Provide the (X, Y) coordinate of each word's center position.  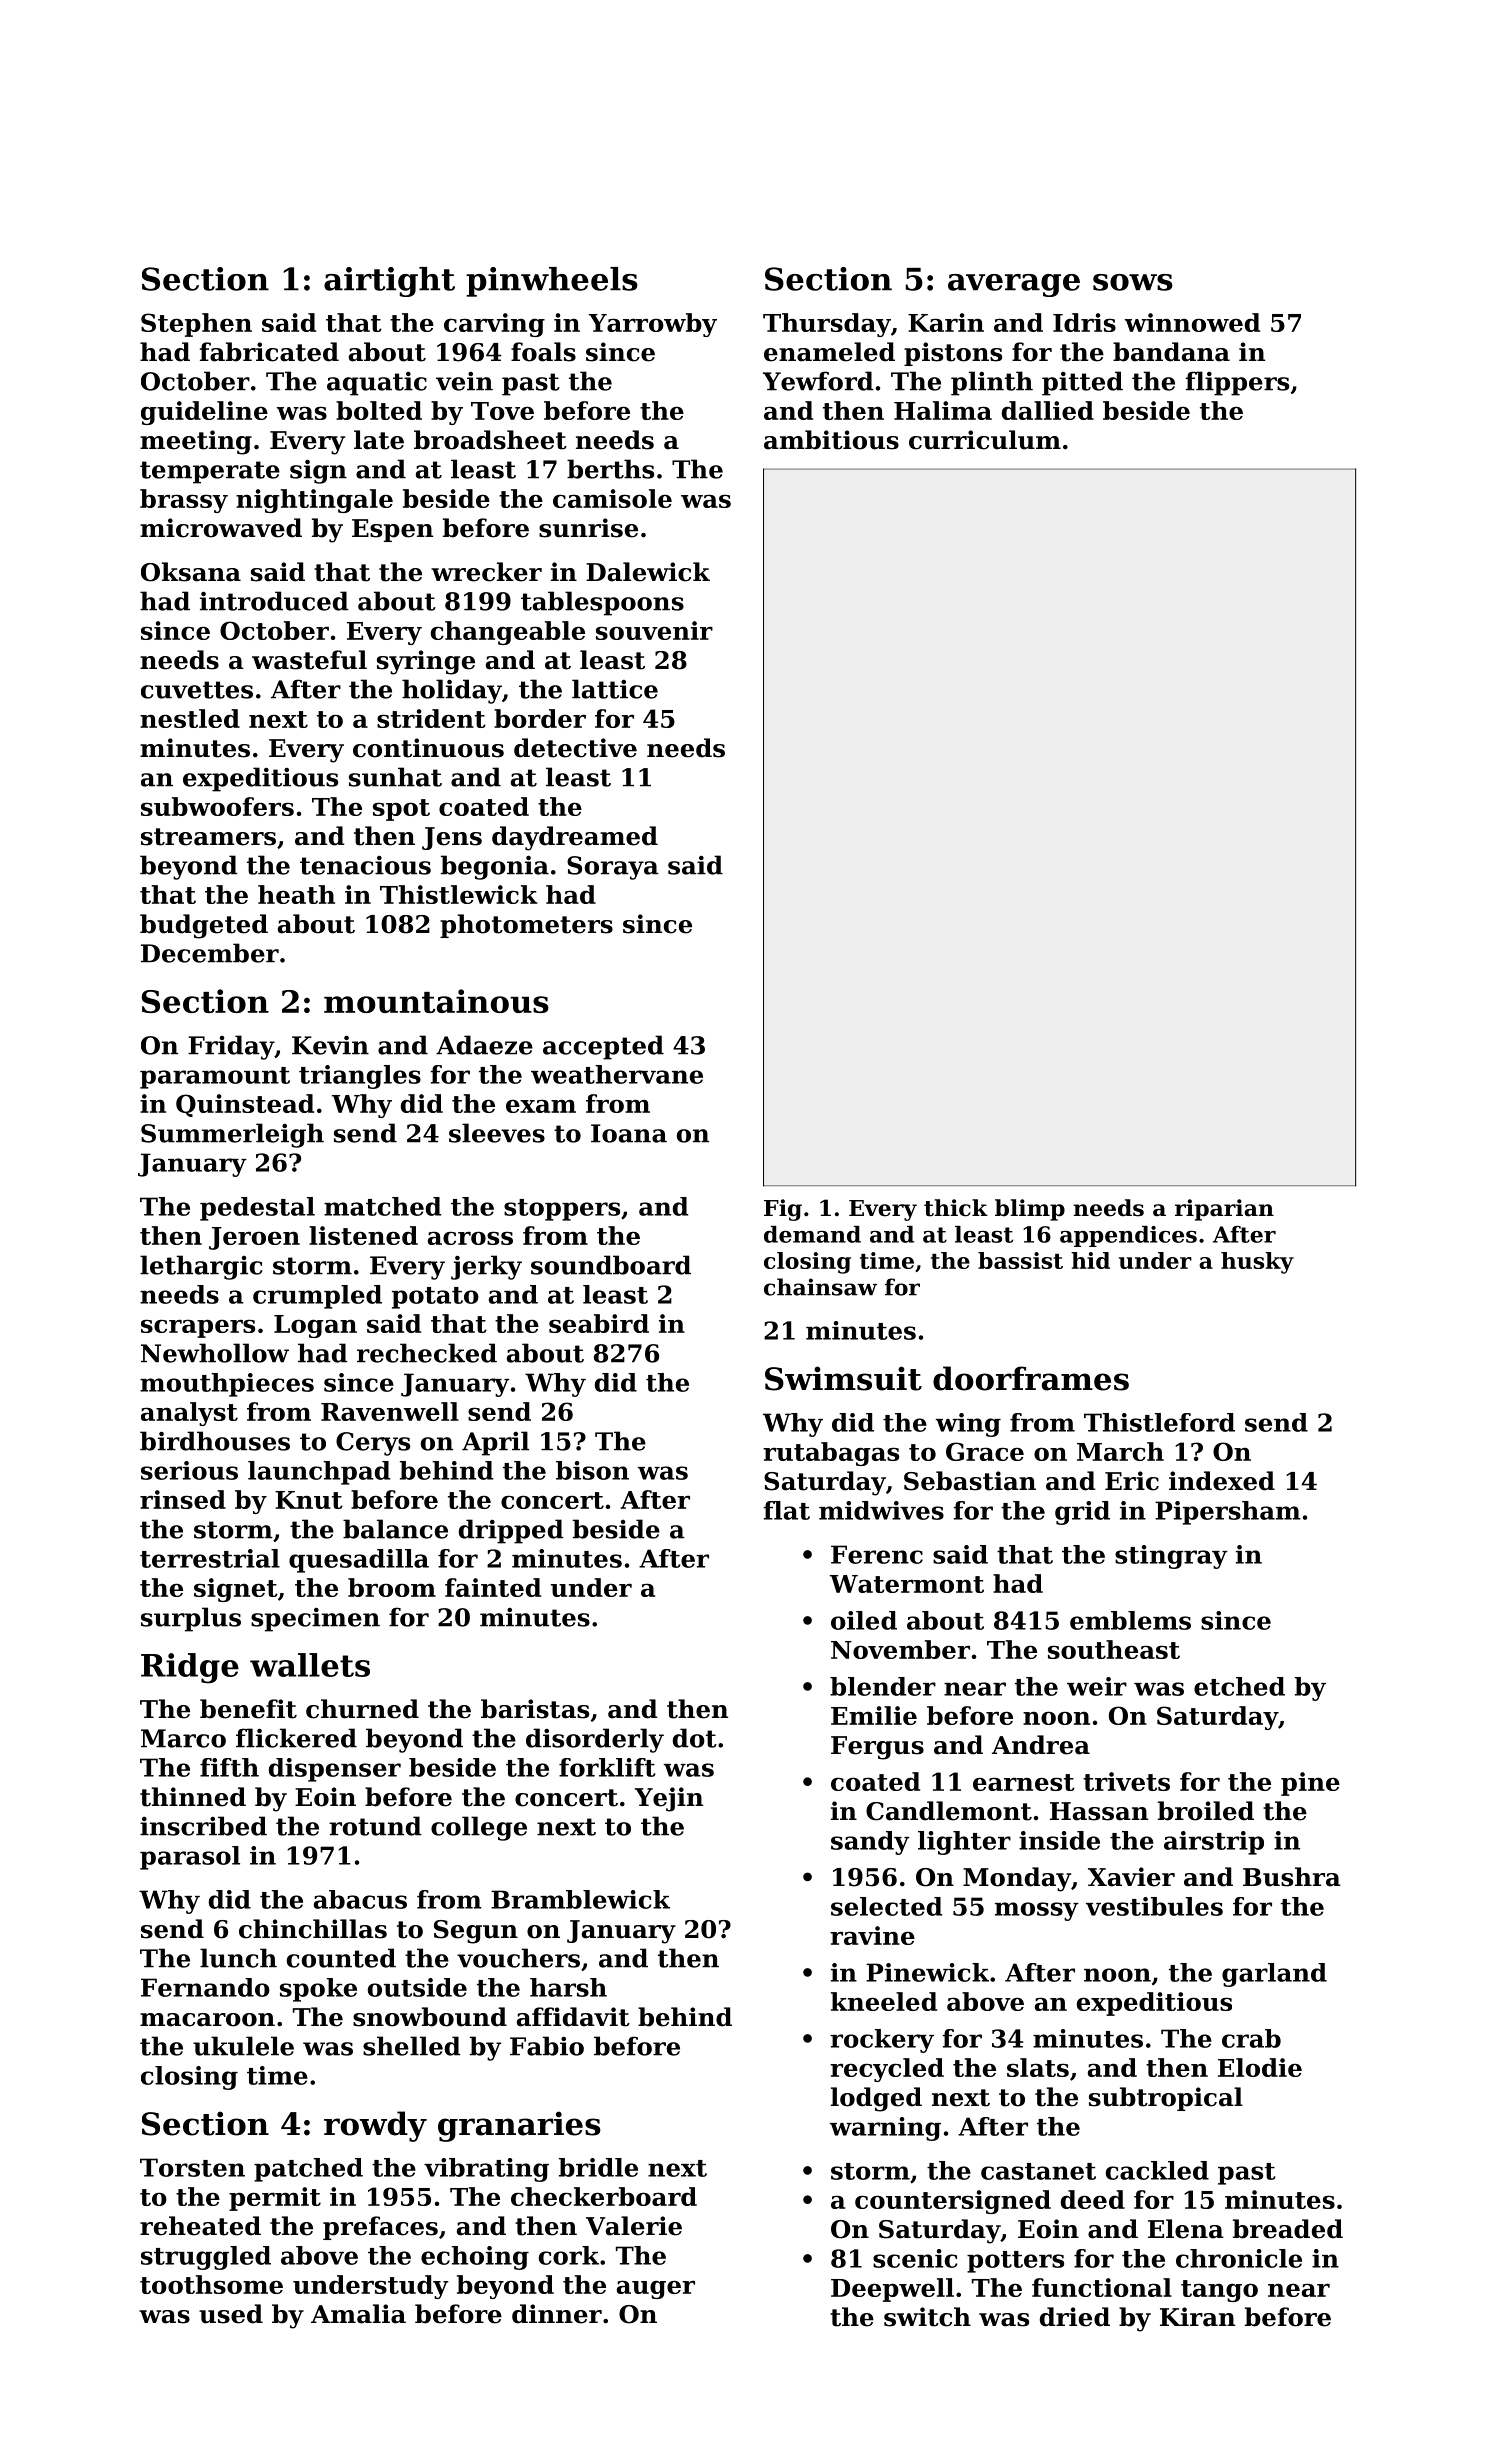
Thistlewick (459, 894)
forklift (607, 1767)
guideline (204, 413)
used (231, 2314)
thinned (193, 1797)
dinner (557, 2314)
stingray (1171, 1557)
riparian (1224, 1210)
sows (1133, 282)
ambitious (831, 440)
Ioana (629, 1133)
